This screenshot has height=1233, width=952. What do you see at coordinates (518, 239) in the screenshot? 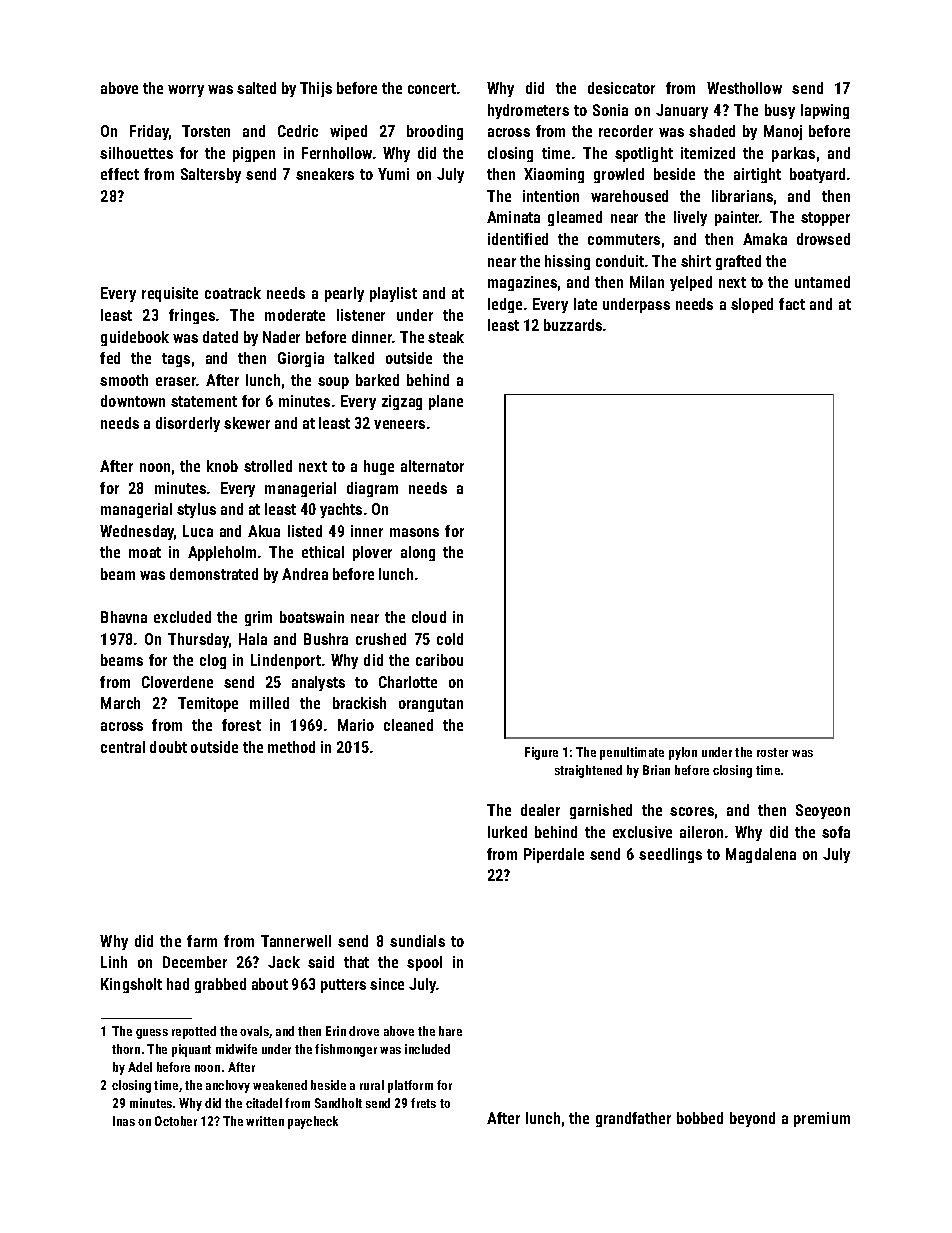
I see `identified` at bounding box center [518, 239].
